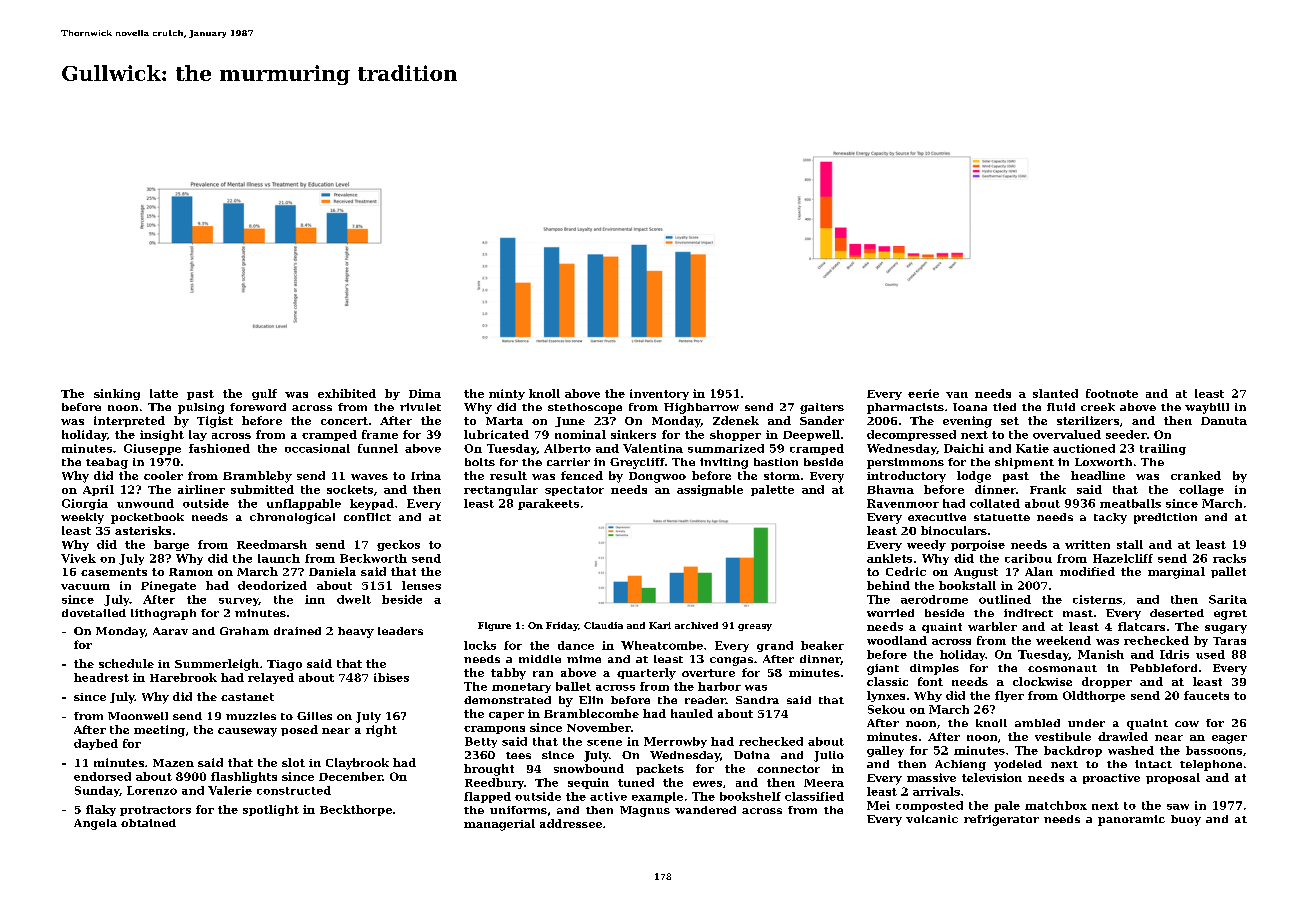  I want to click on caribou, so click(1028, 558).
